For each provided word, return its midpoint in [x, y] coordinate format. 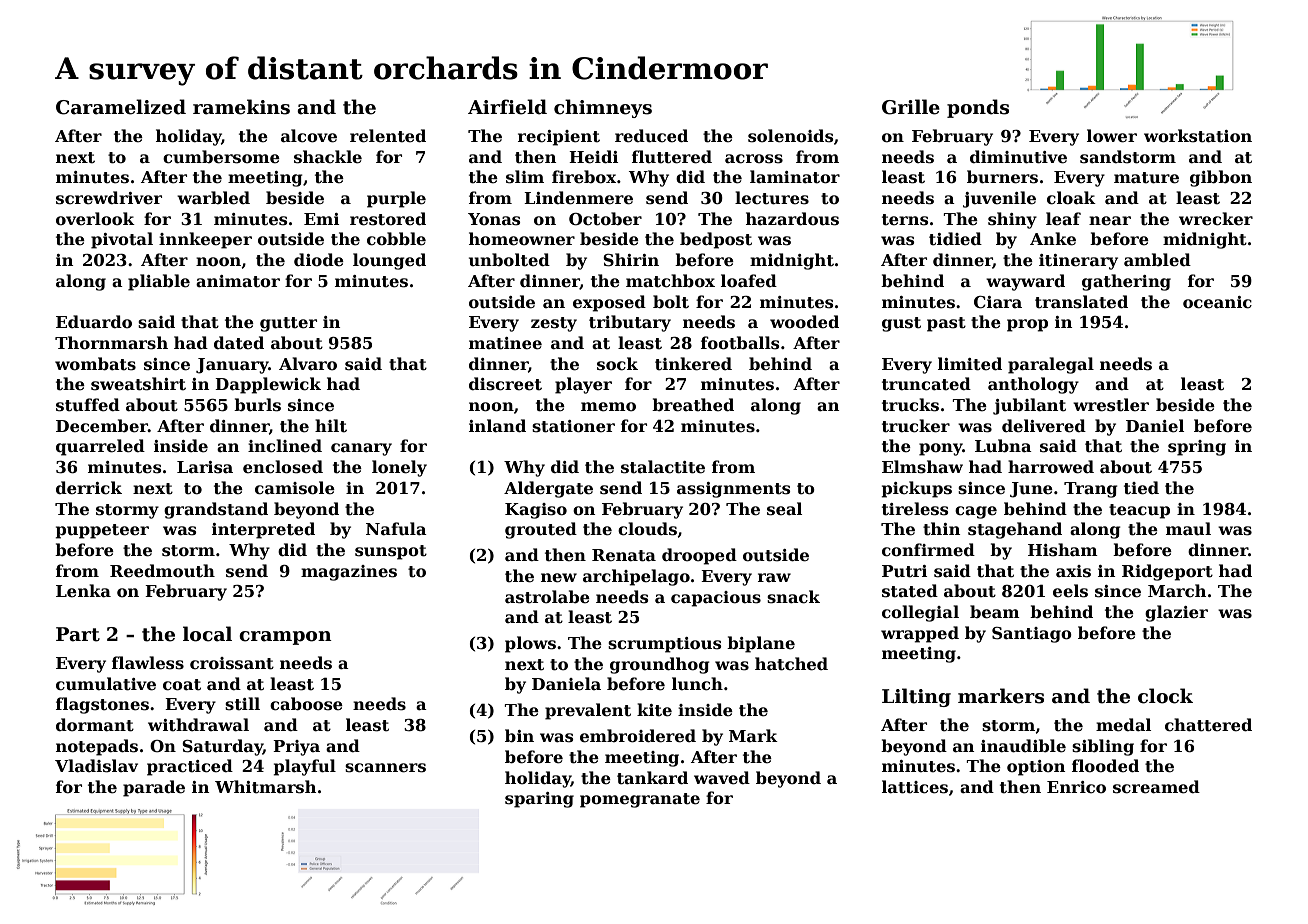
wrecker [1216, 219]
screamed [1156, 787]
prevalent [588, 711]
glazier [1176, 613]
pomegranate [640, 800]
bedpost [716, 240]
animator [238, 281]
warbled [213, 198]
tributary [630, 323]
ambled [1157, 260]
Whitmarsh [266, 787]
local [207, 634]
